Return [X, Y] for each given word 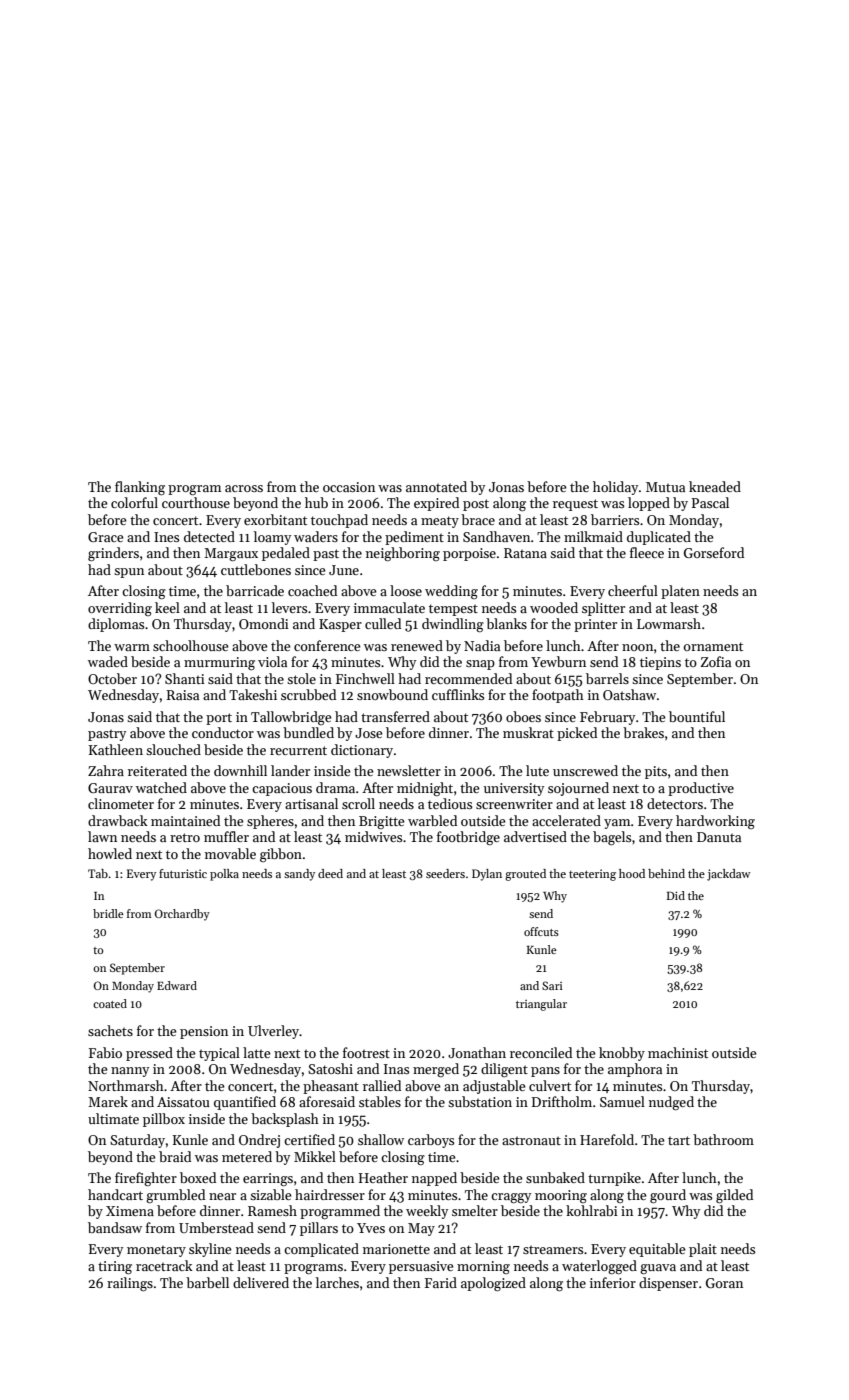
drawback [118, 820]
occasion [349, 487]
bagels [612, 838]
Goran [724, 1283]
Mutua [665, 487]
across [244, 488]
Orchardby [182, 915]
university [514, 789]
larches [337, 1282]
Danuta [719, 837]
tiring [115, 1267]
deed [330, 873]
